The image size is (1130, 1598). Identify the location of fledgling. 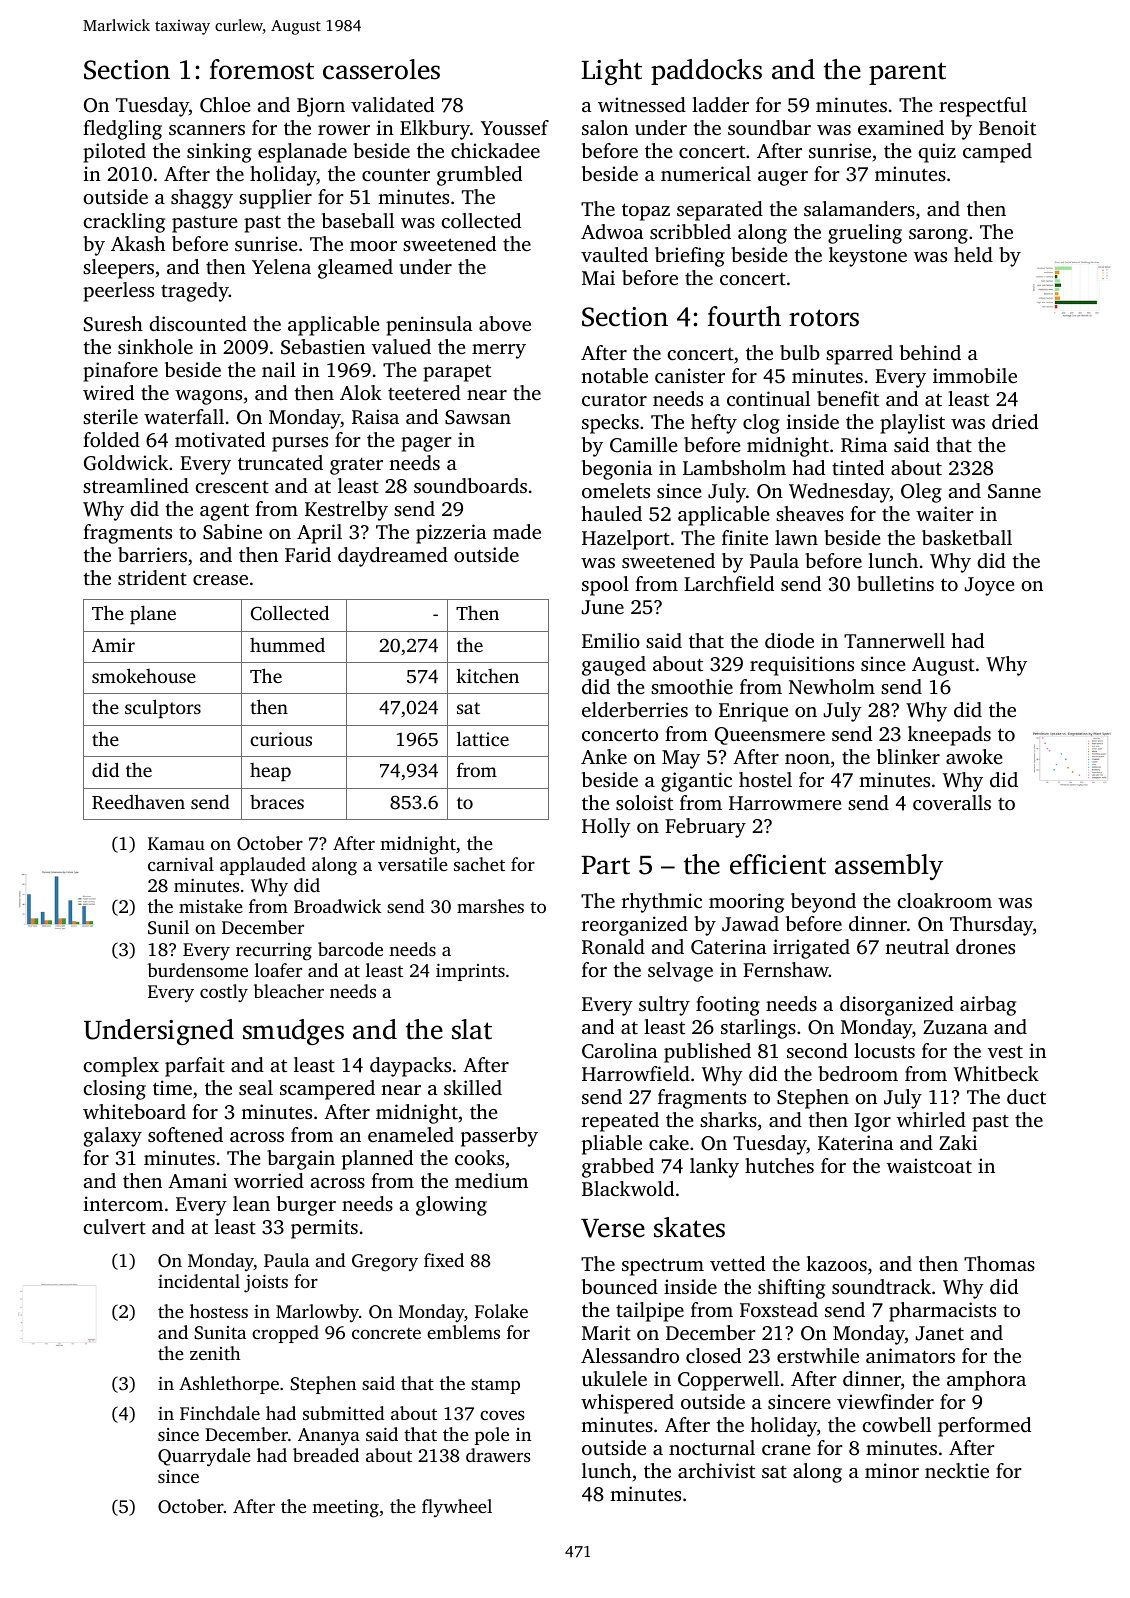
(122, 130).
